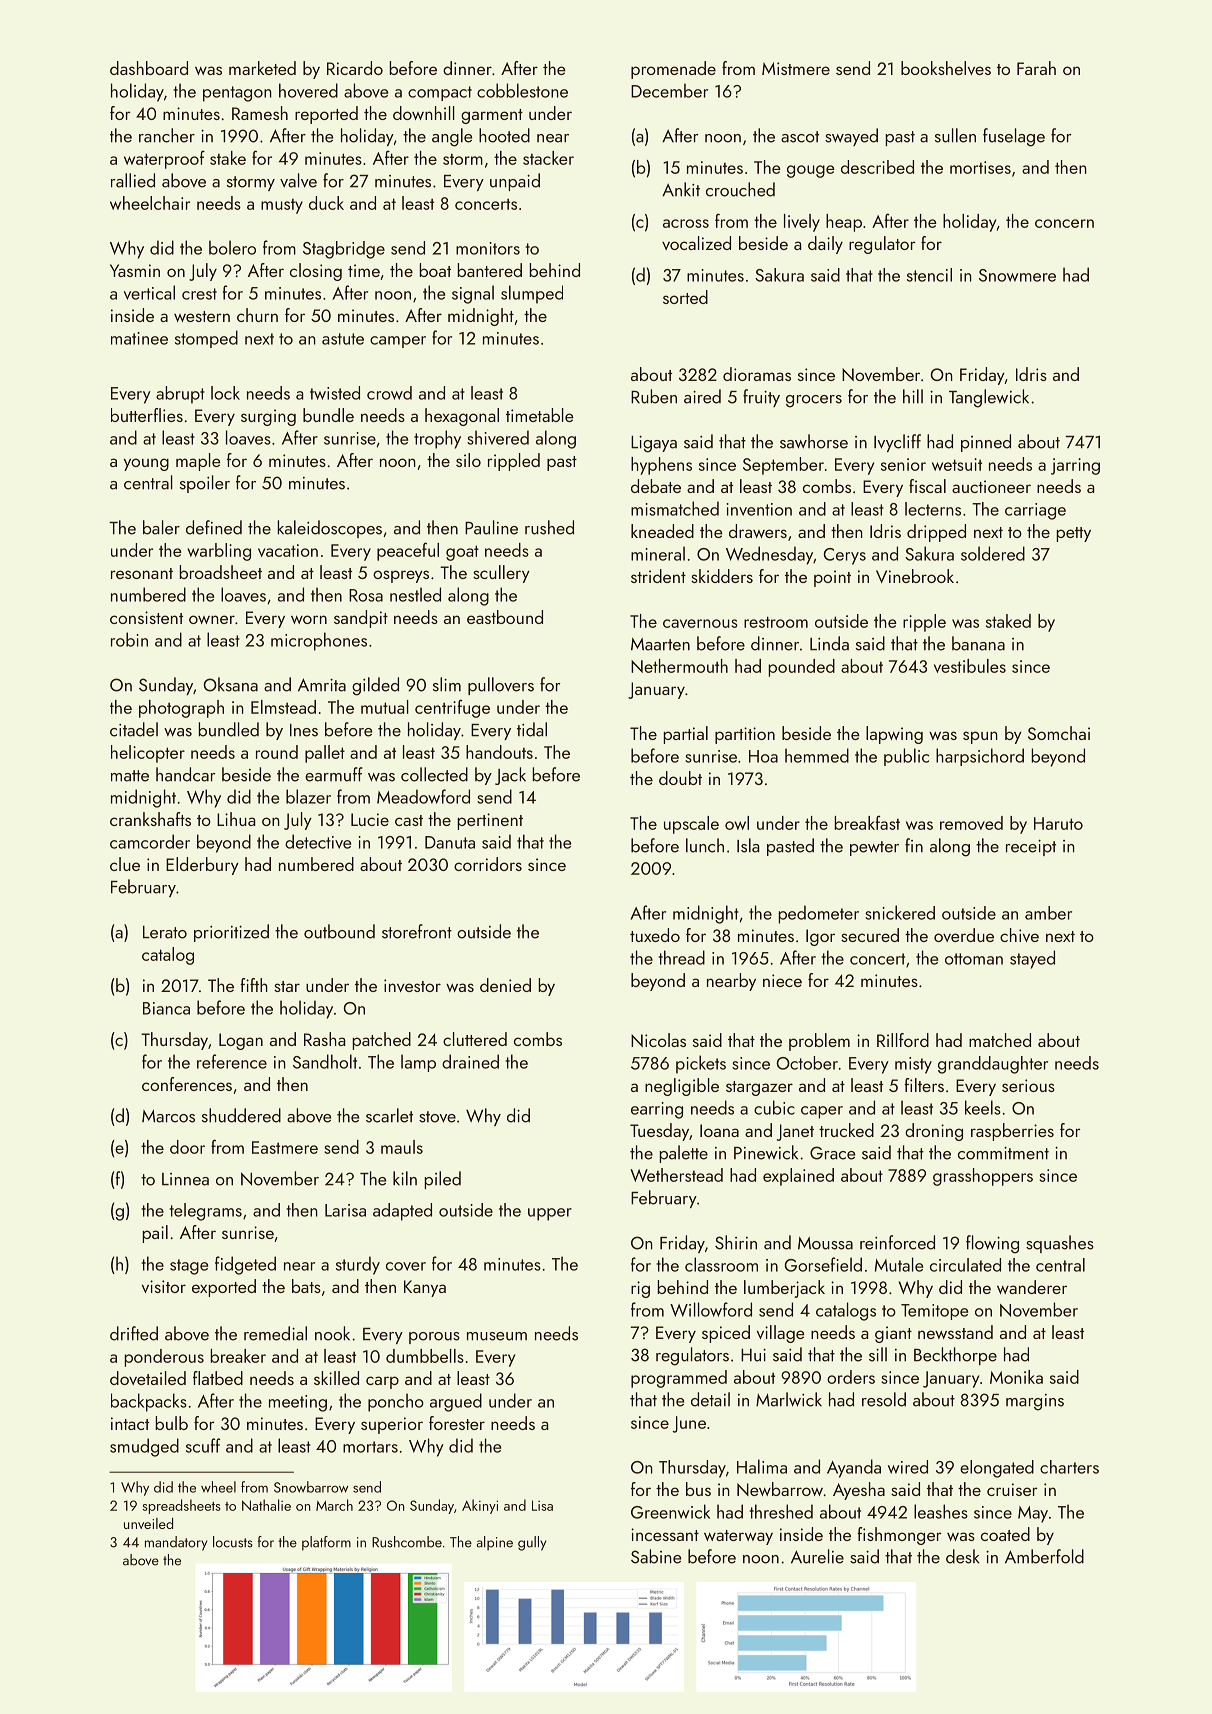 This screenshot has height=1714, width=1212. What do you see at coordinates (475, 1039) in the screenshot?
I see `cluttered` at bounding box center [475, 1039].
